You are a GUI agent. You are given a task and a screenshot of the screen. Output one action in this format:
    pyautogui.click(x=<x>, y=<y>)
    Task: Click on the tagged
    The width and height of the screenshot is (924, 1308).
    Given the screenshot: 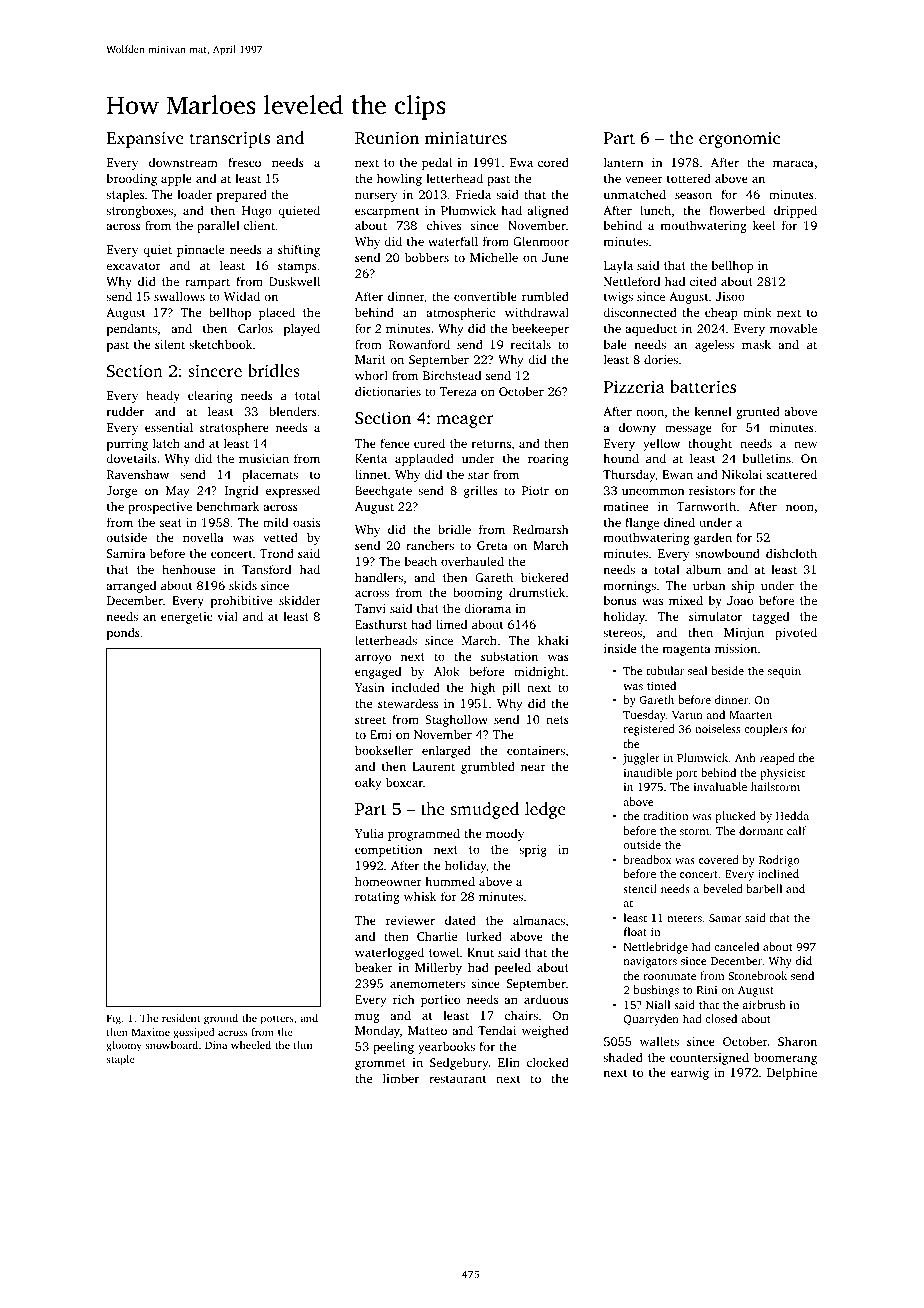 What is the action you would take?
    pyautogui.click(x=770, y=617)
